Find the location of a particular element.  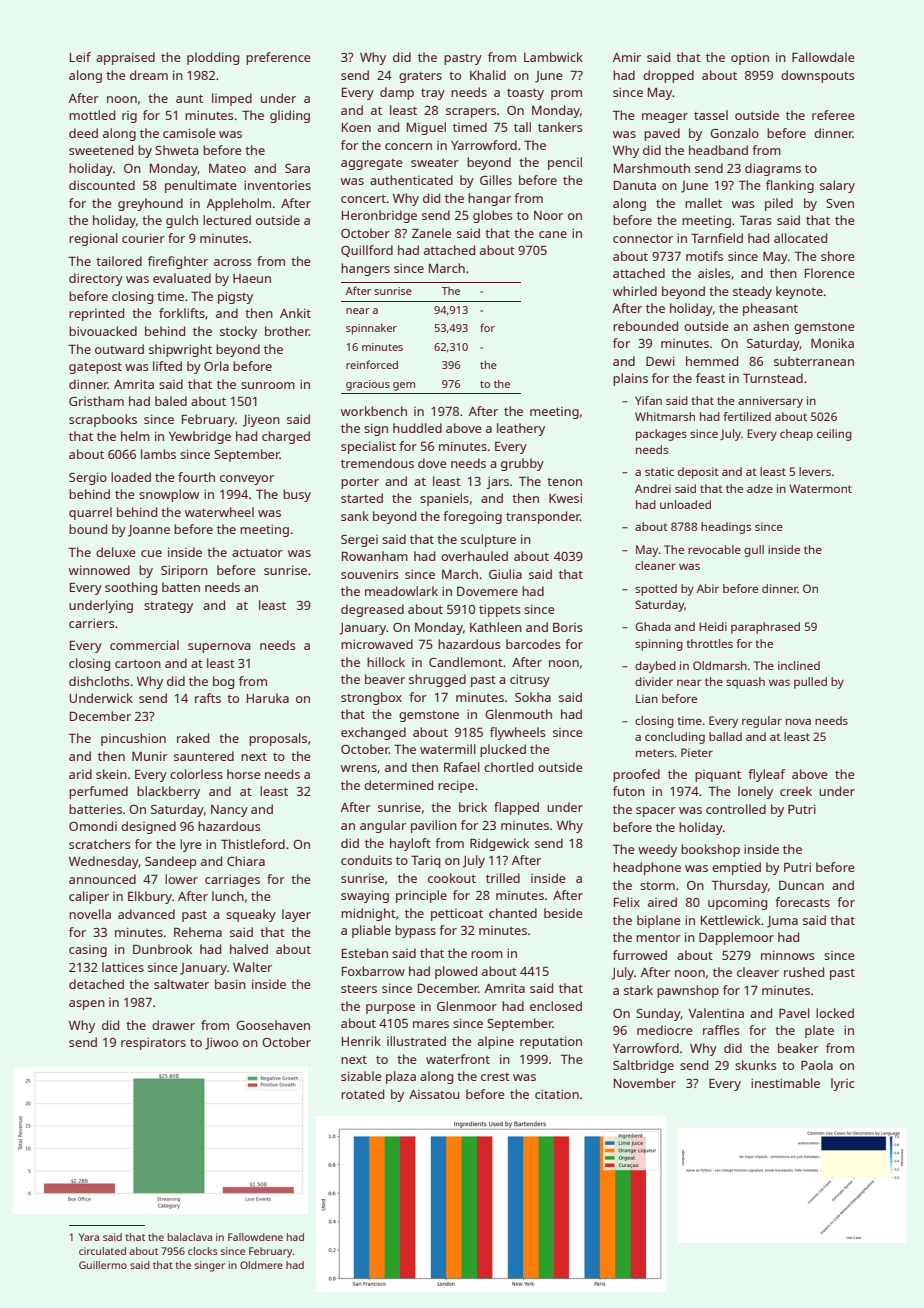

keynote is located at coordinates (799, 292).
